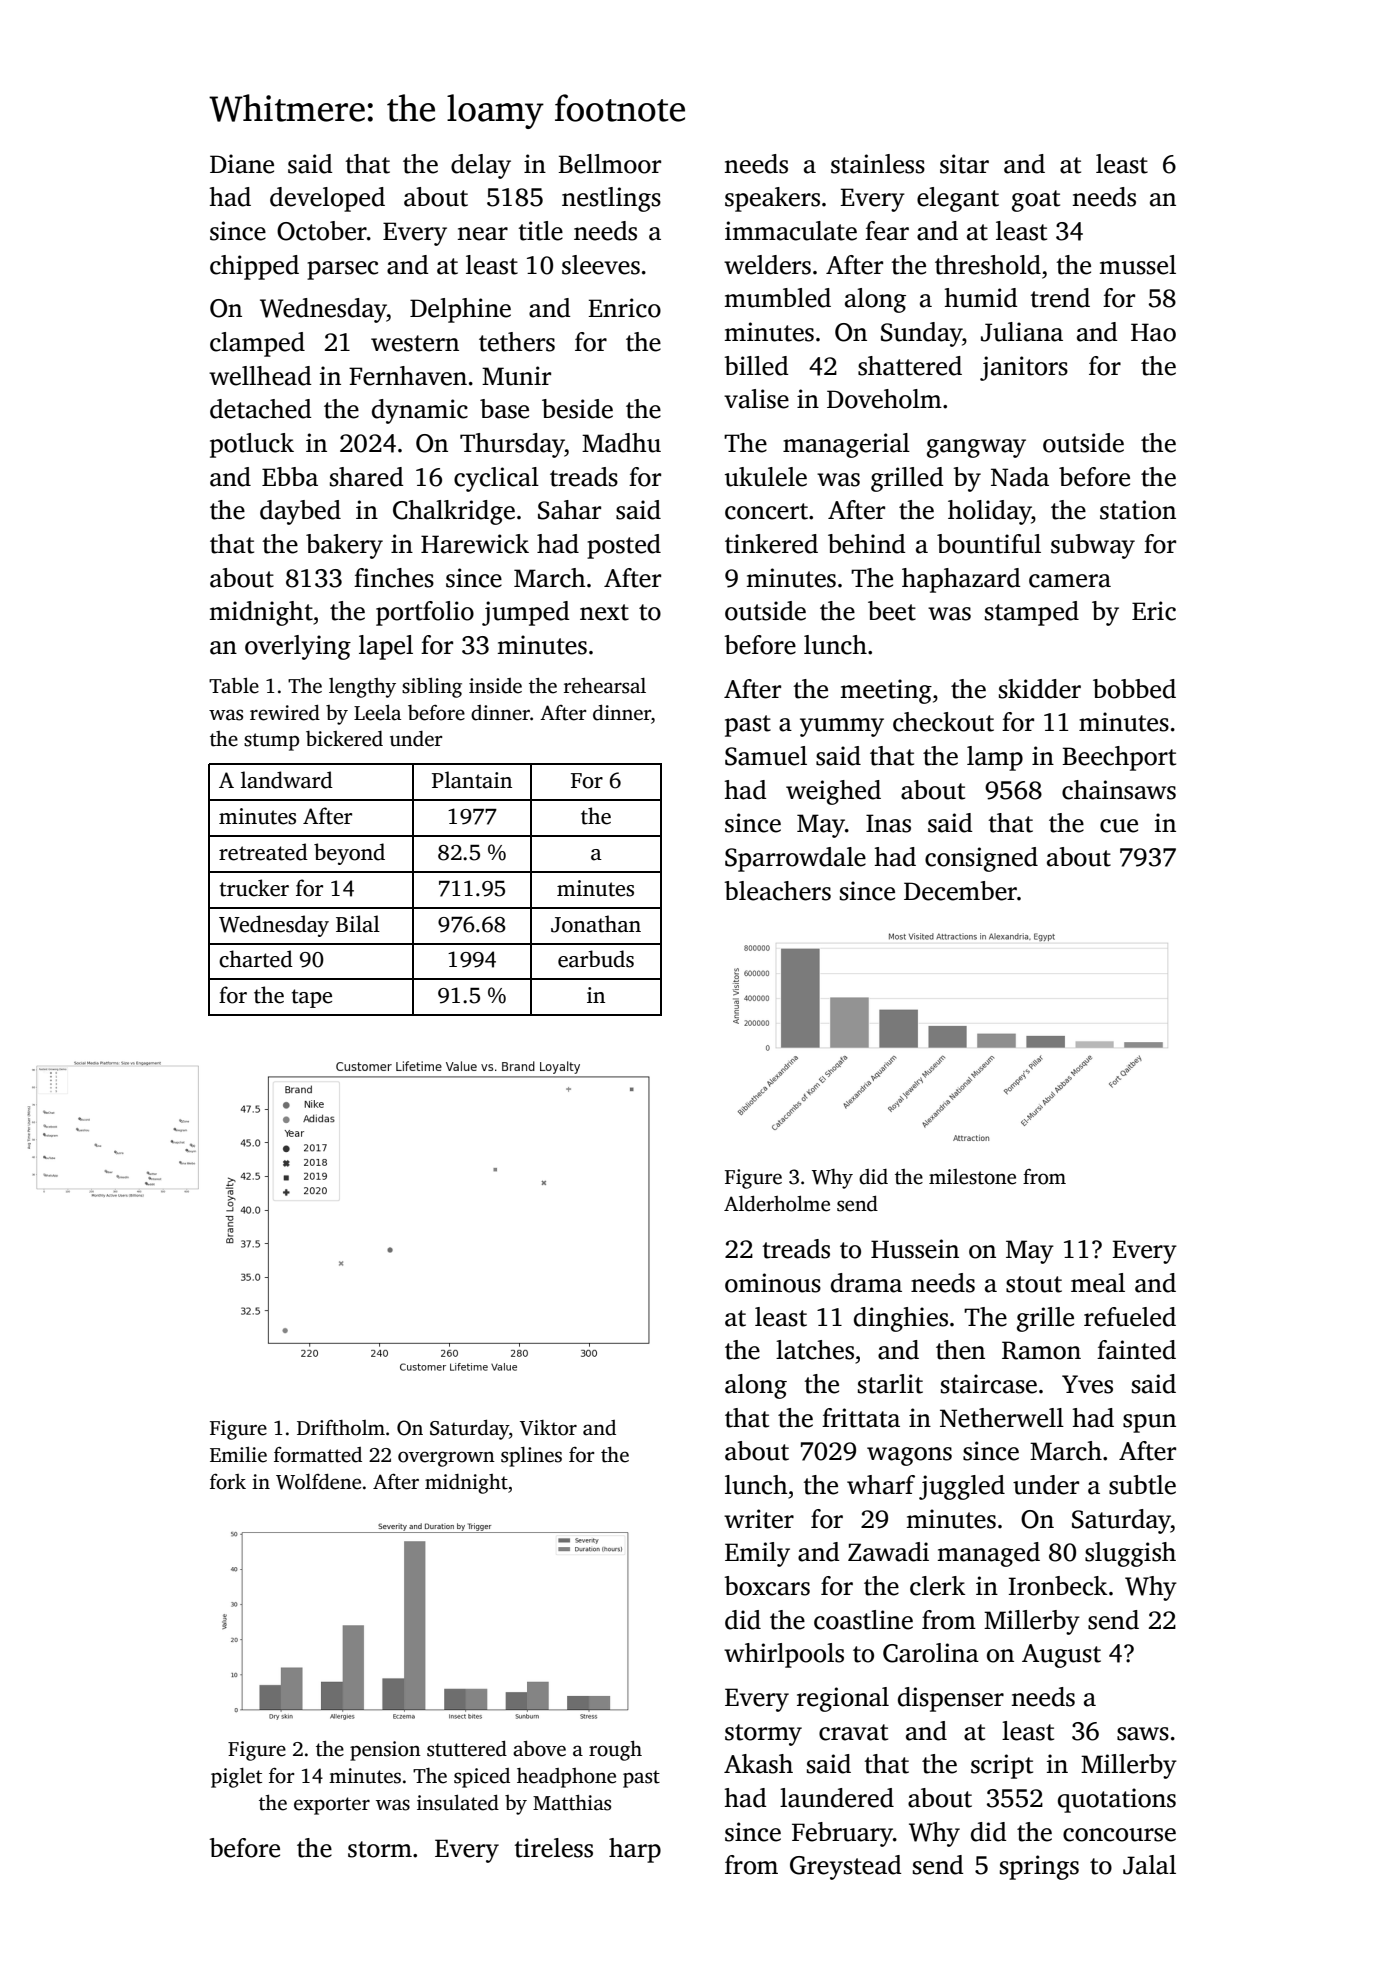  Describe the element at coordinates (758, 1764) in the screenshot. I see `Akash` at that location.
